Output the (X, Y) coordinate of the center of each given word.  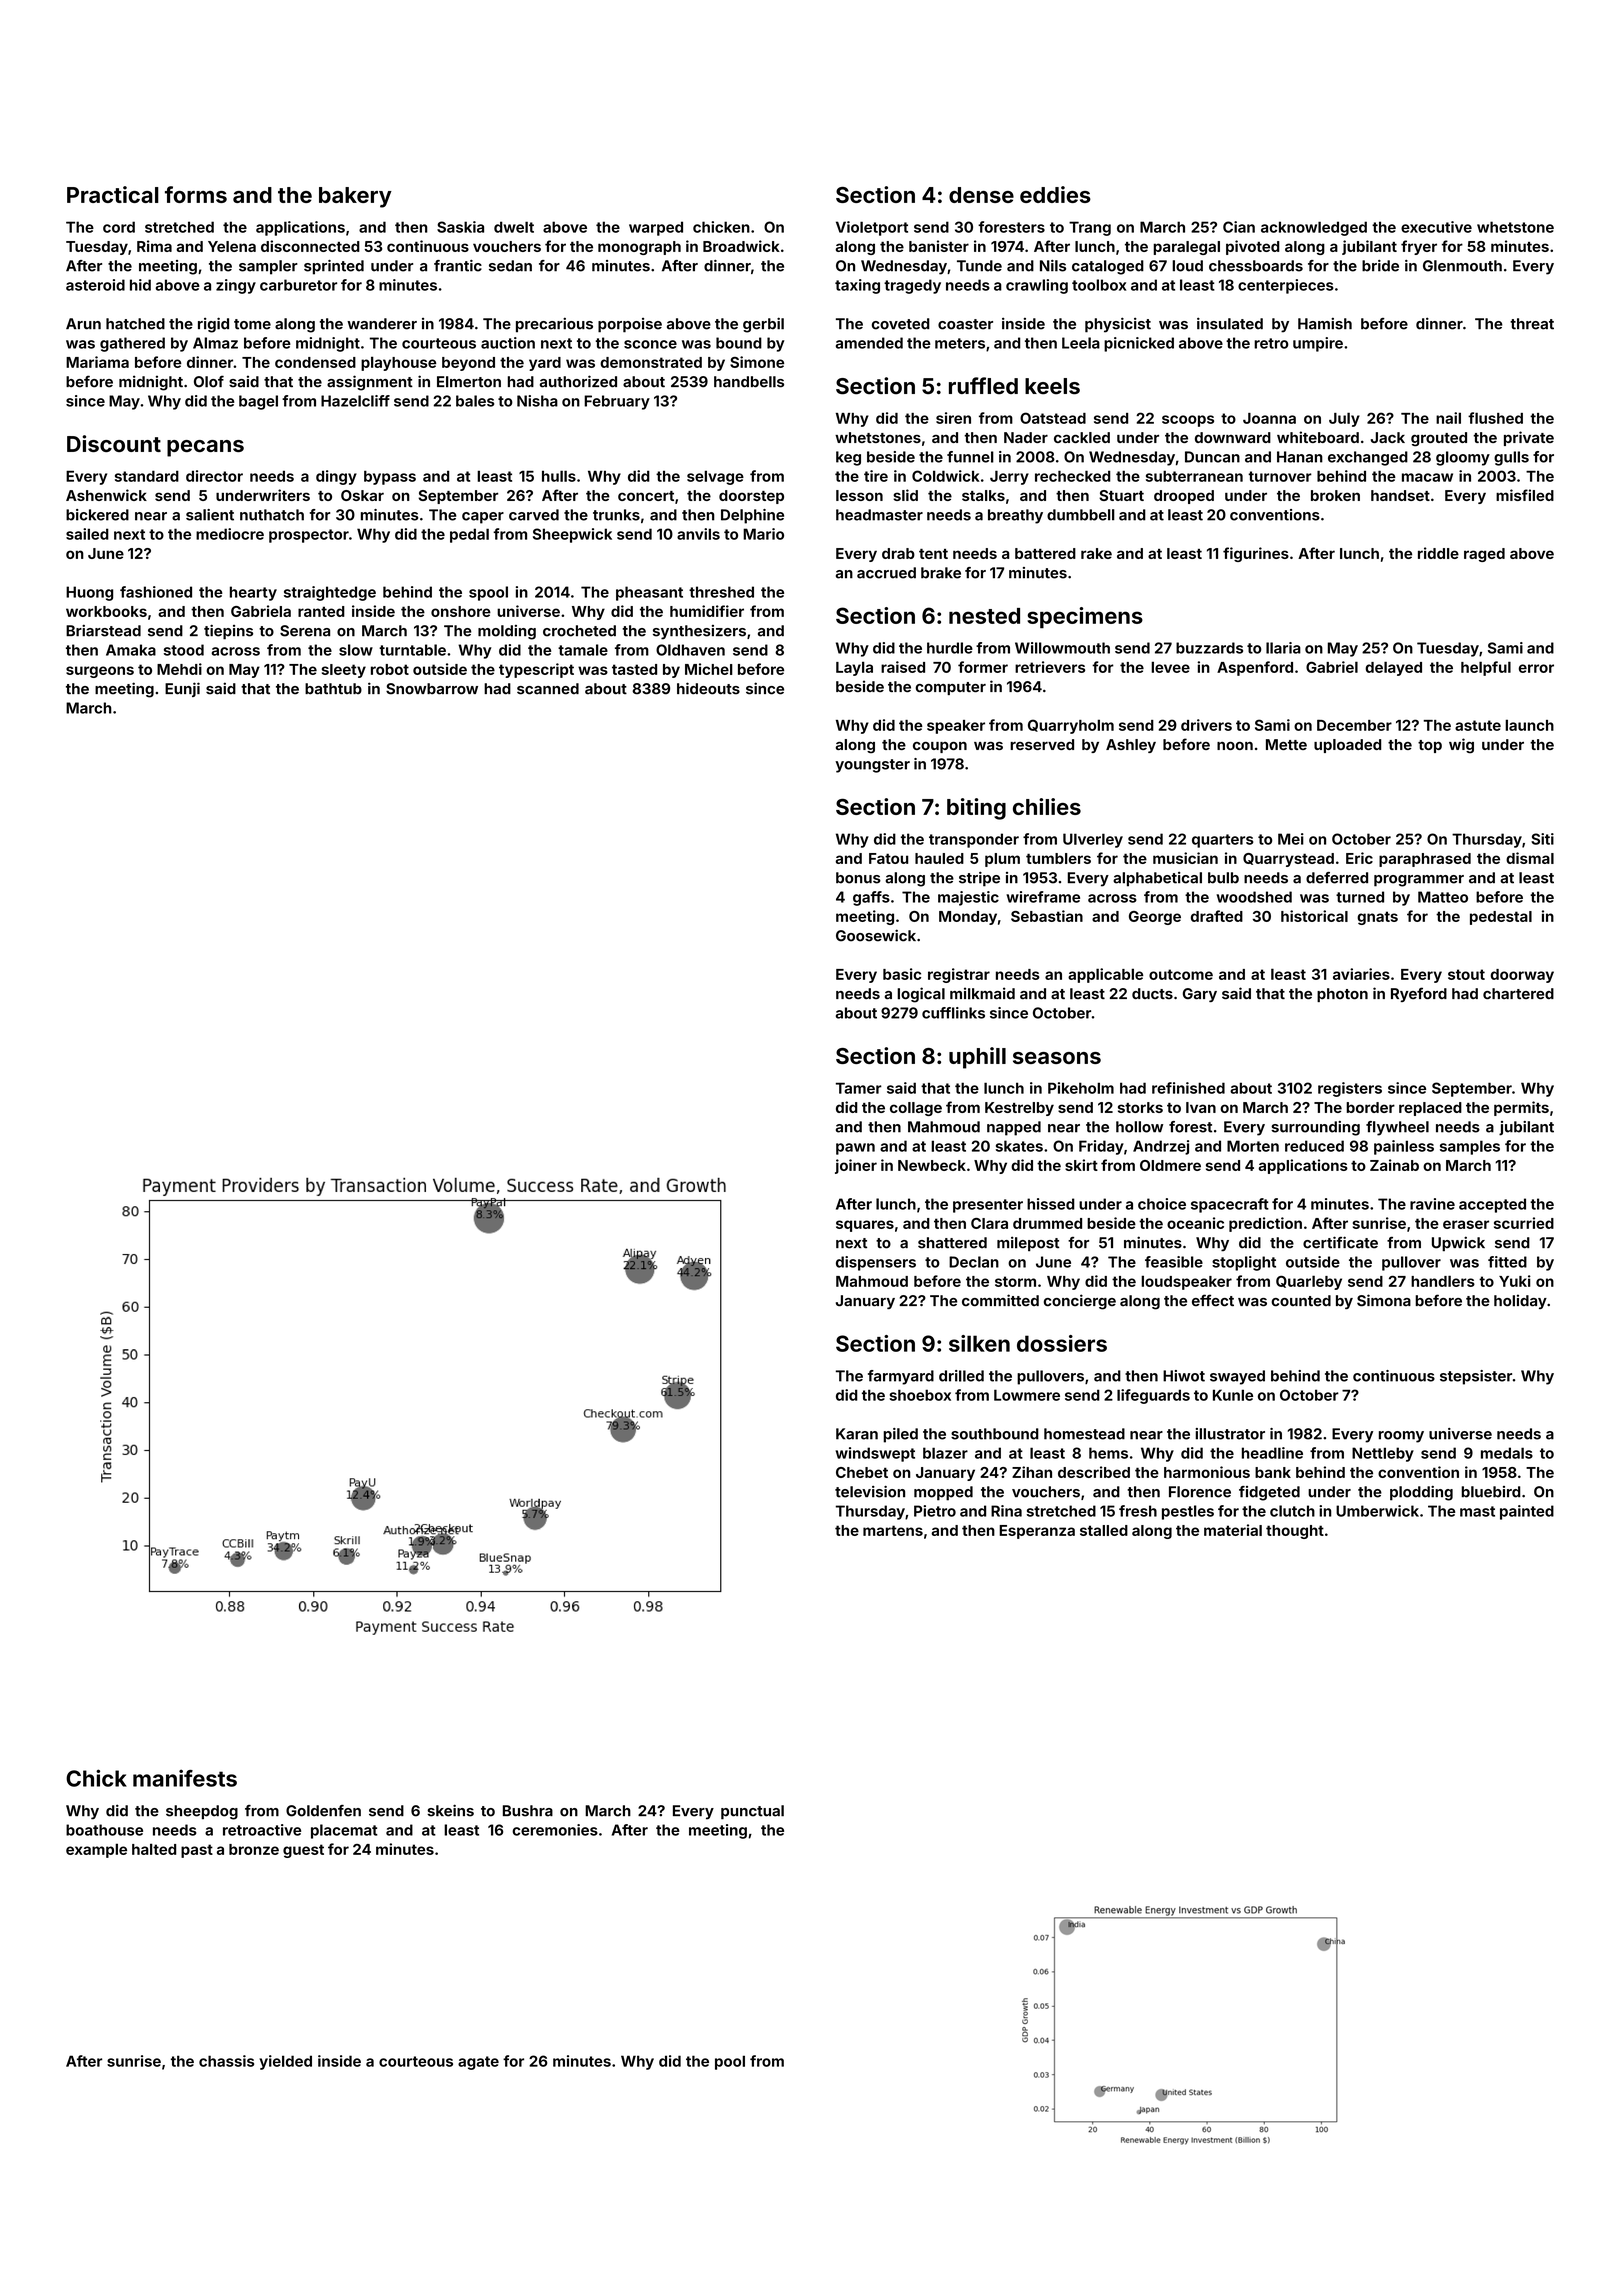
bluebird (1491, 1492)
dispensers (876, 1263)
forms (196, 194)
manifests (185, 1778)
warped (656, 228)
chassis (226, 2061)
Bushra (528, 1811)
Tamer (859, 1088)
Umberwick (1377, 1511)
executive (1436, 227)
